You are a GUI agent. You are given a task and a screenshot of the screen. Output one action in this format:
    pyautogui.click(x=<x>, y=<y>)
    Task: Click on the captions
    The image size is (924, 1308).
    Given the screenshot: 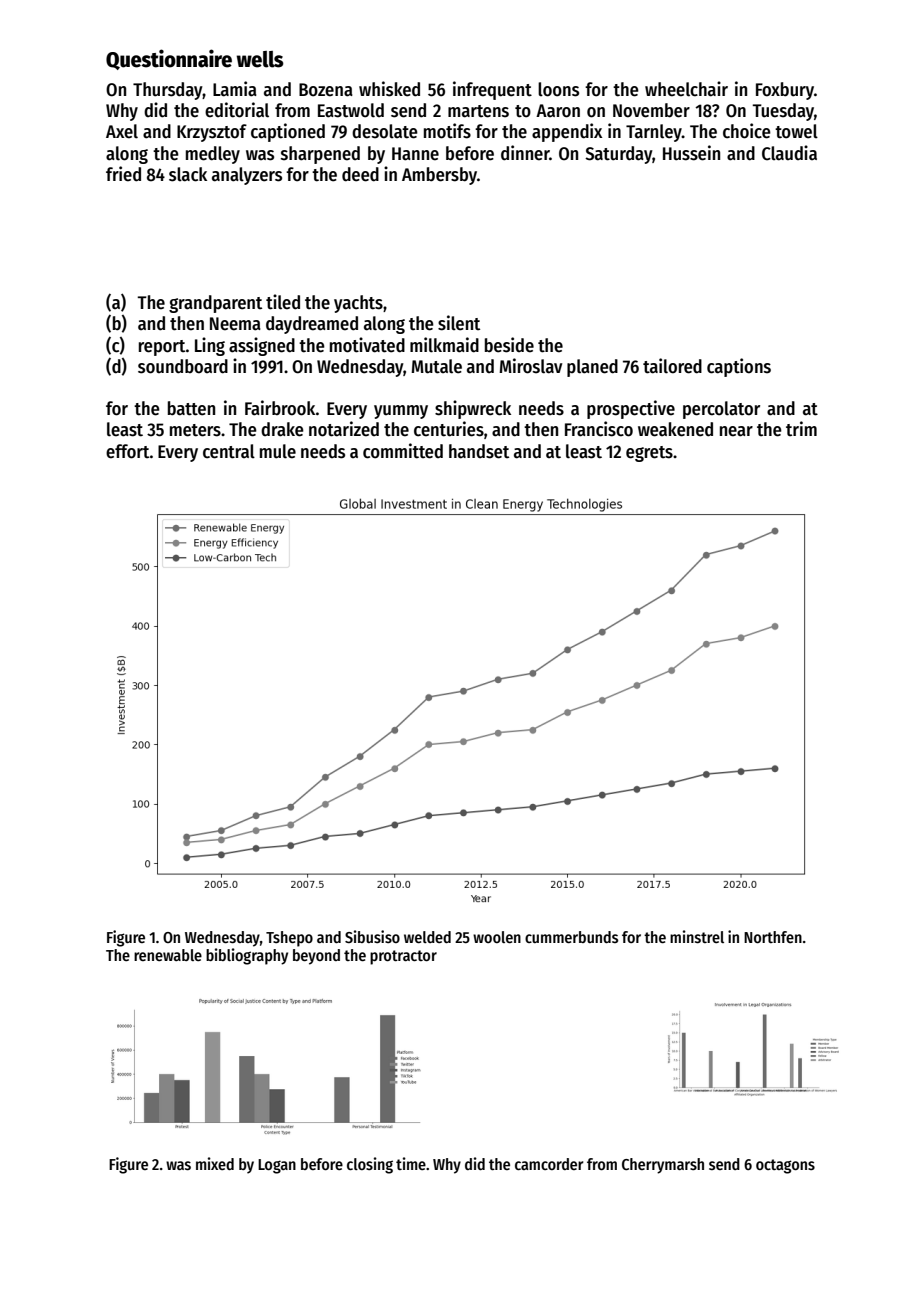 What is the action you would take?
    pyautogui.click(x=739, y=367)
